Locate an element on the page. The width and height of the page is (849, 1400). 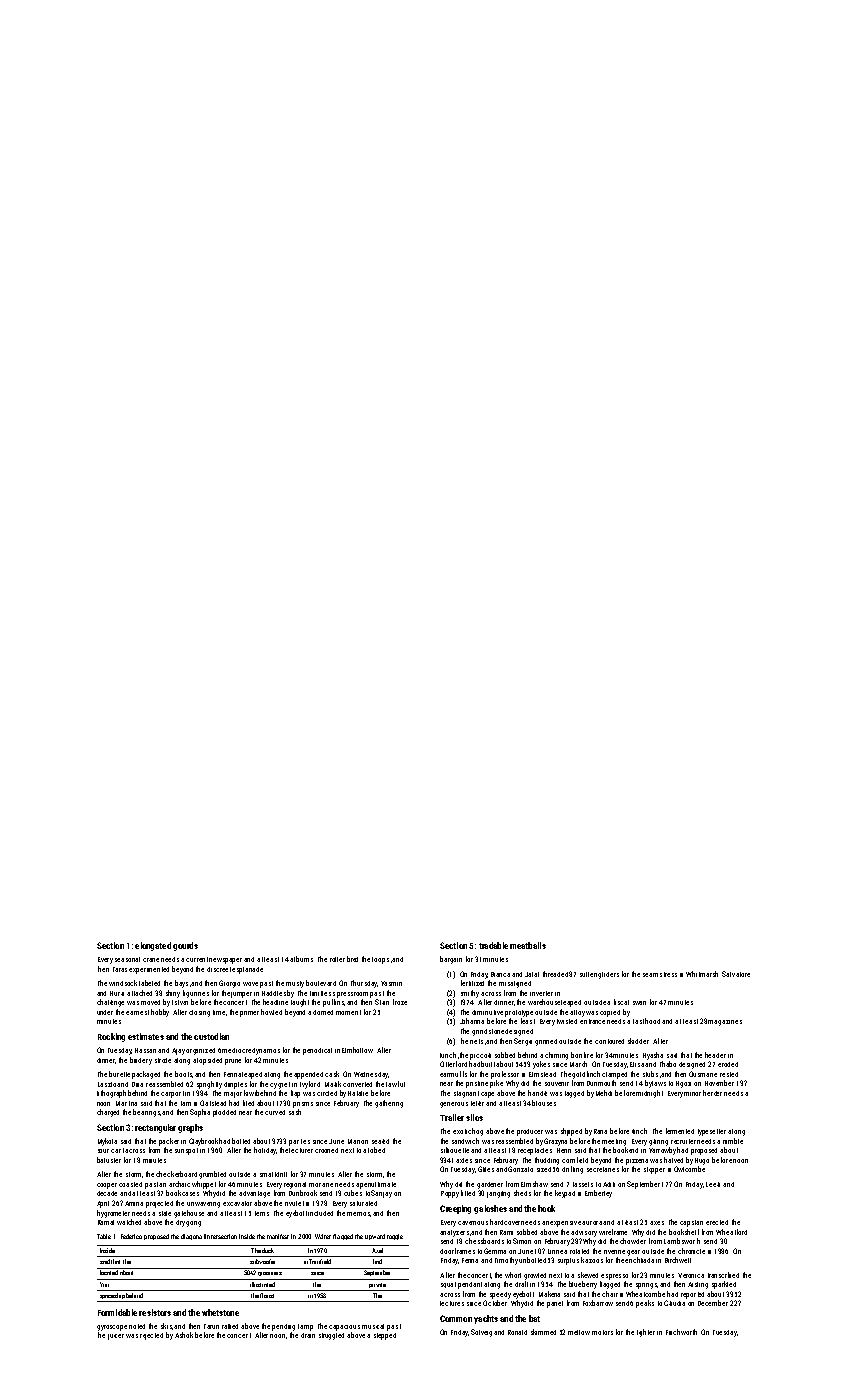
bays is located at coordinates (181, 984).
